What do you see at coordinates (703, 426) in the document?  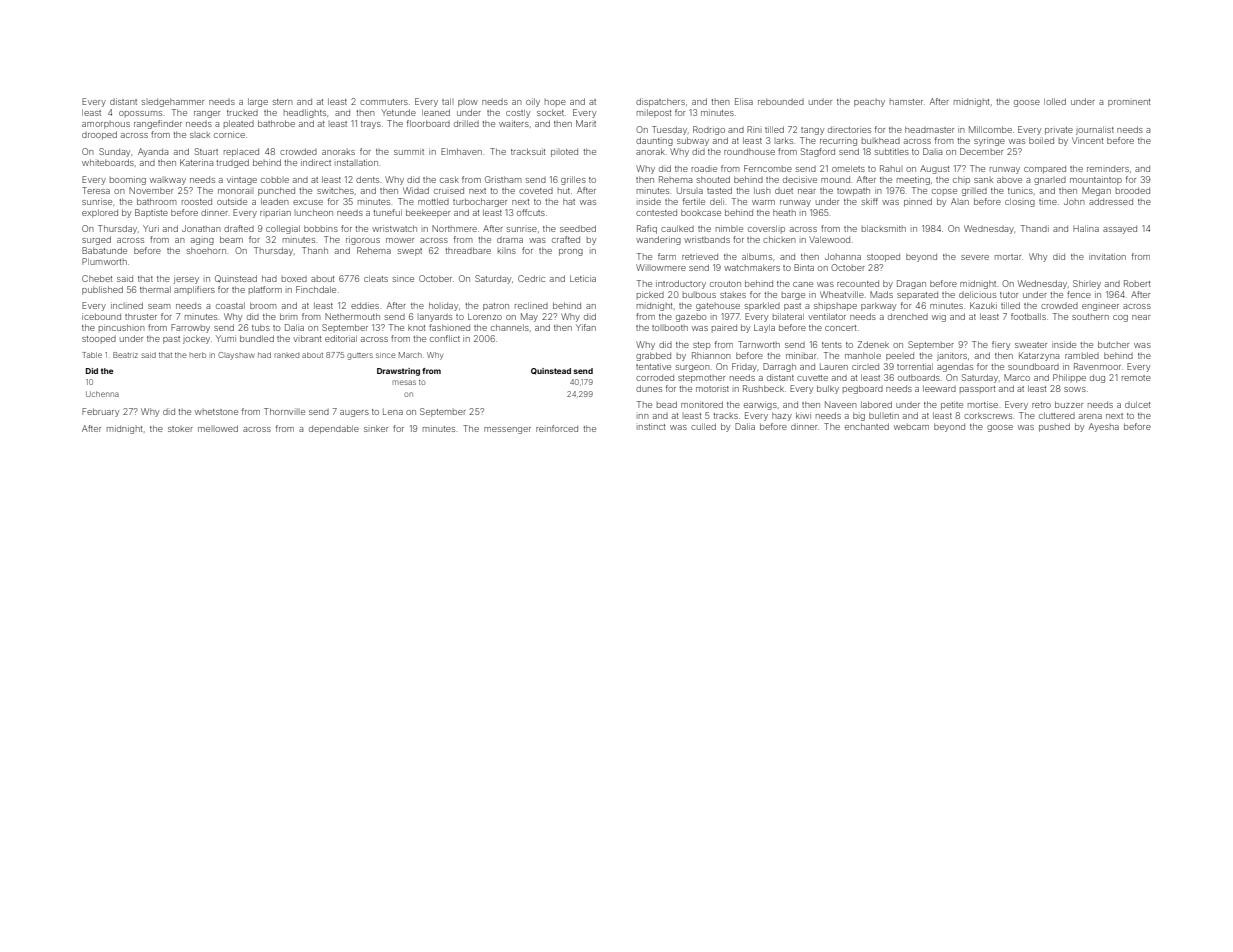 I see `culled` at bounding box center [703, 426].
